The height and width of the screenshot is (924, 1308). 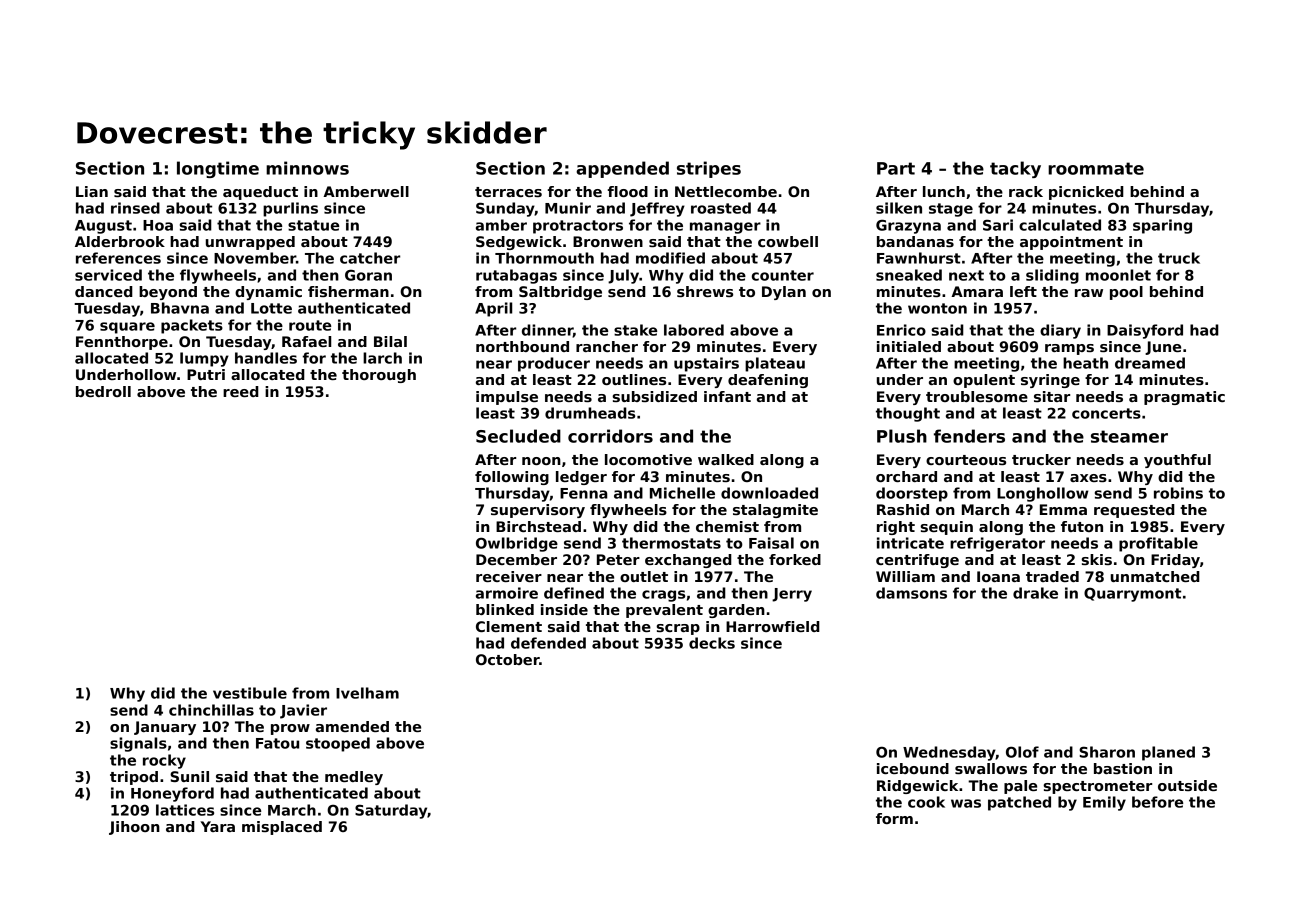 I want to click on Saturday, so click(x=391, y=811).
